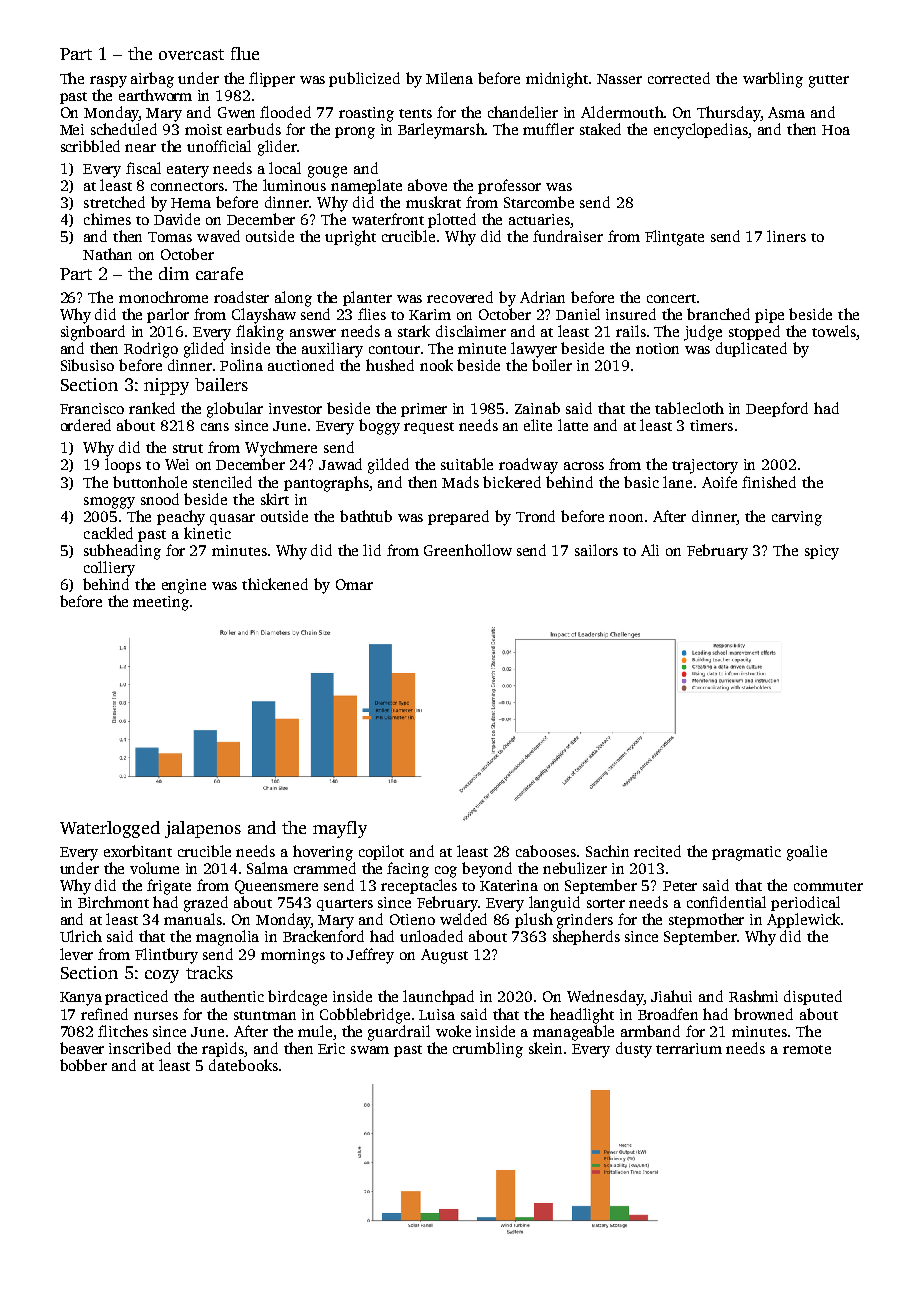 This page has height=1308, width=924. I want to click on Deepford, so click(777, 409).
